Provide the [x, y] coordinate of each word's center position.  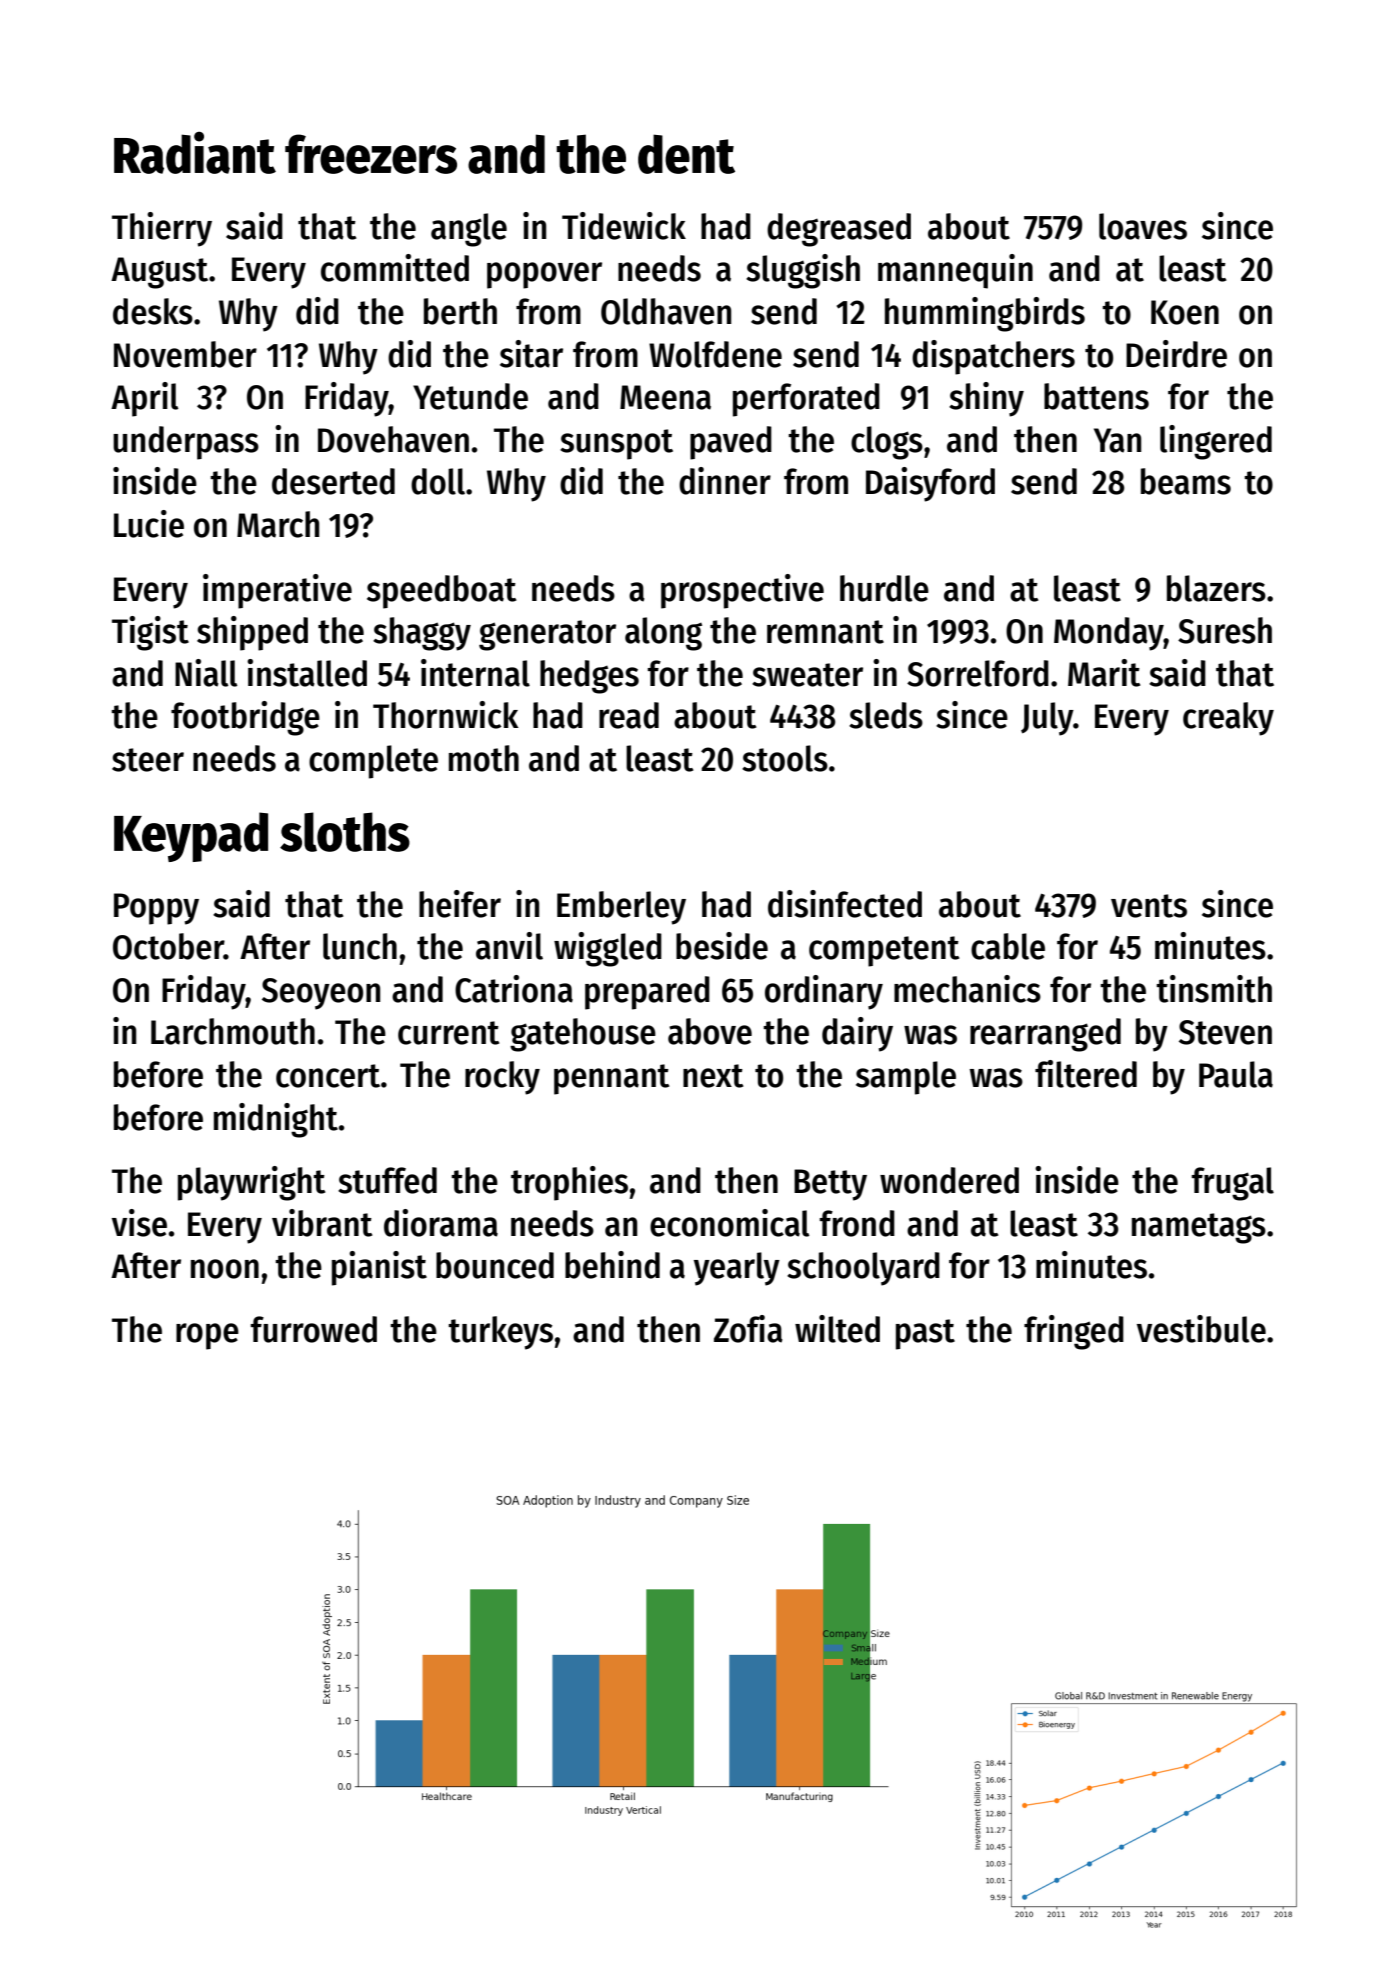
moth [484, 758]
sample [906, 1078]
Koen [1185, 312]
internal [475, 673]
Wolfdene [715, 354]
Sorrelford [978, 673]
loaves [1143, 226]
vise [139, 1223]
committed [395, 268]
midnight [276, 1120]
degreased [839, 230]
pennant [611, 1079]
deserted [333, 481]
